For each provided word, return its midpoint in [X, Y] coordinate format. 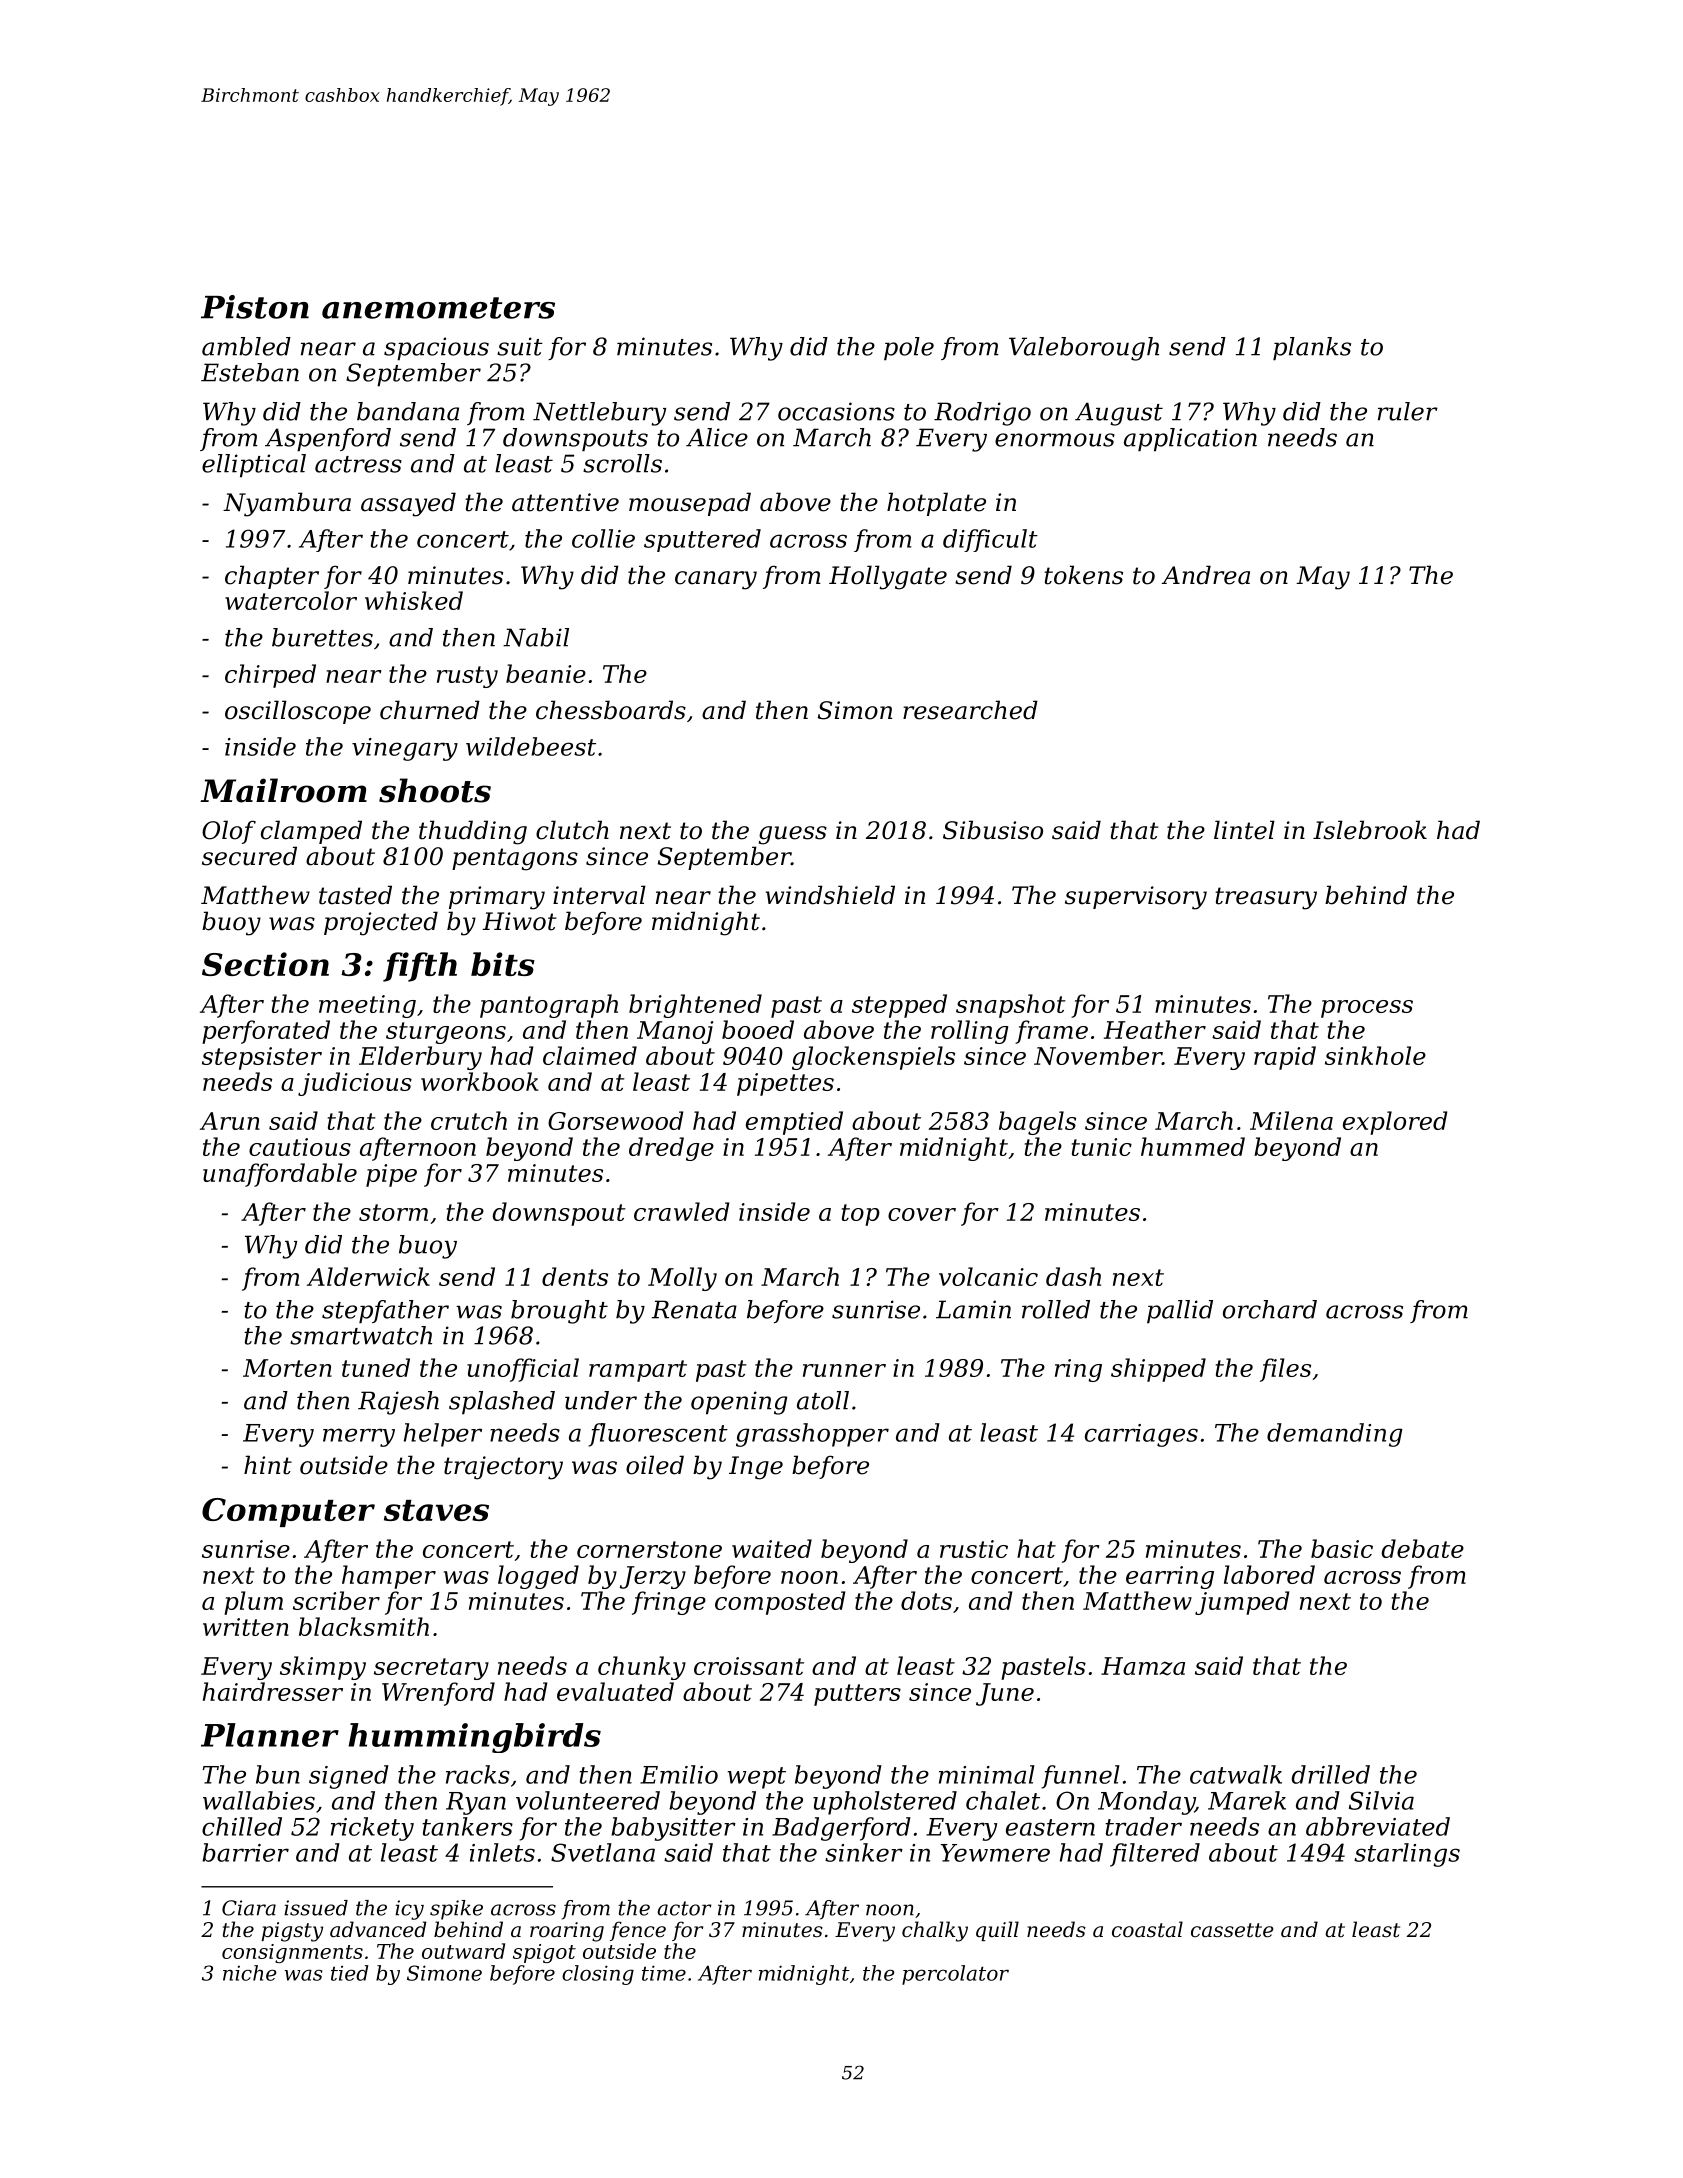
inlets [502, 1852]
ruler [1408, 411]
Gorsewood [615, 1120]
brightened [695, 1006]
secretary [431, 1669]
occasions [836, 411]
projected [381, 923]
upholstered [885, 1803]
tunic [1102, 1147]
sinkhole [1375, 1055]
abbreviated [1378, 1826]
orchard [1270, 1309]
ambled [246, 346]
